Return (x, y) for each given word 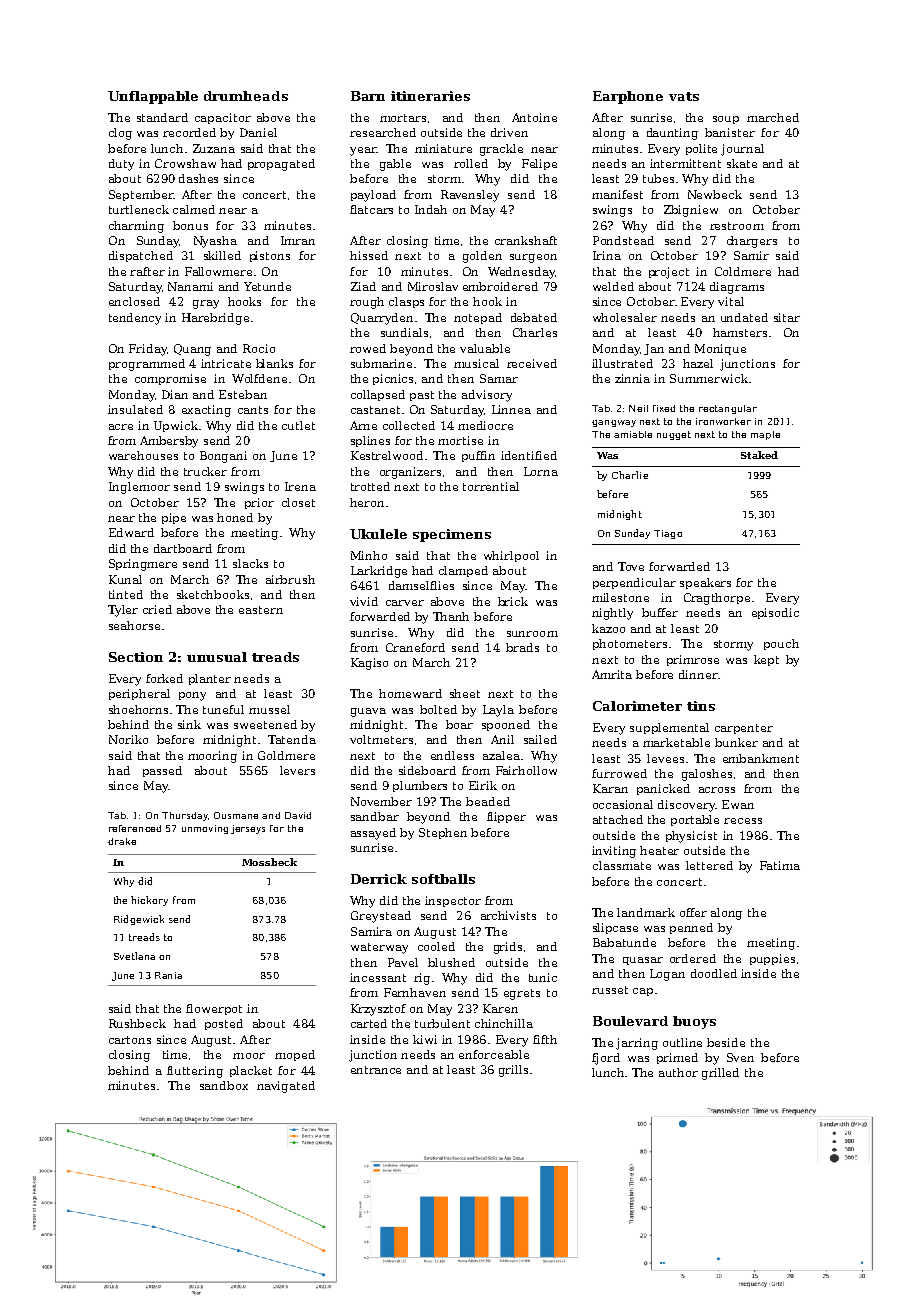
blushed (451, 962)
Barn (368, 96)
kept (766, 660)
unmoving (205, 829)
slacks (250, 563)
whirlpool (511, 556)
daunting (672, 134)
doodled (714, 973)
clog (120, 134)
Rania (168, 975)
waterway (379, 948)
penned (691, 928)
